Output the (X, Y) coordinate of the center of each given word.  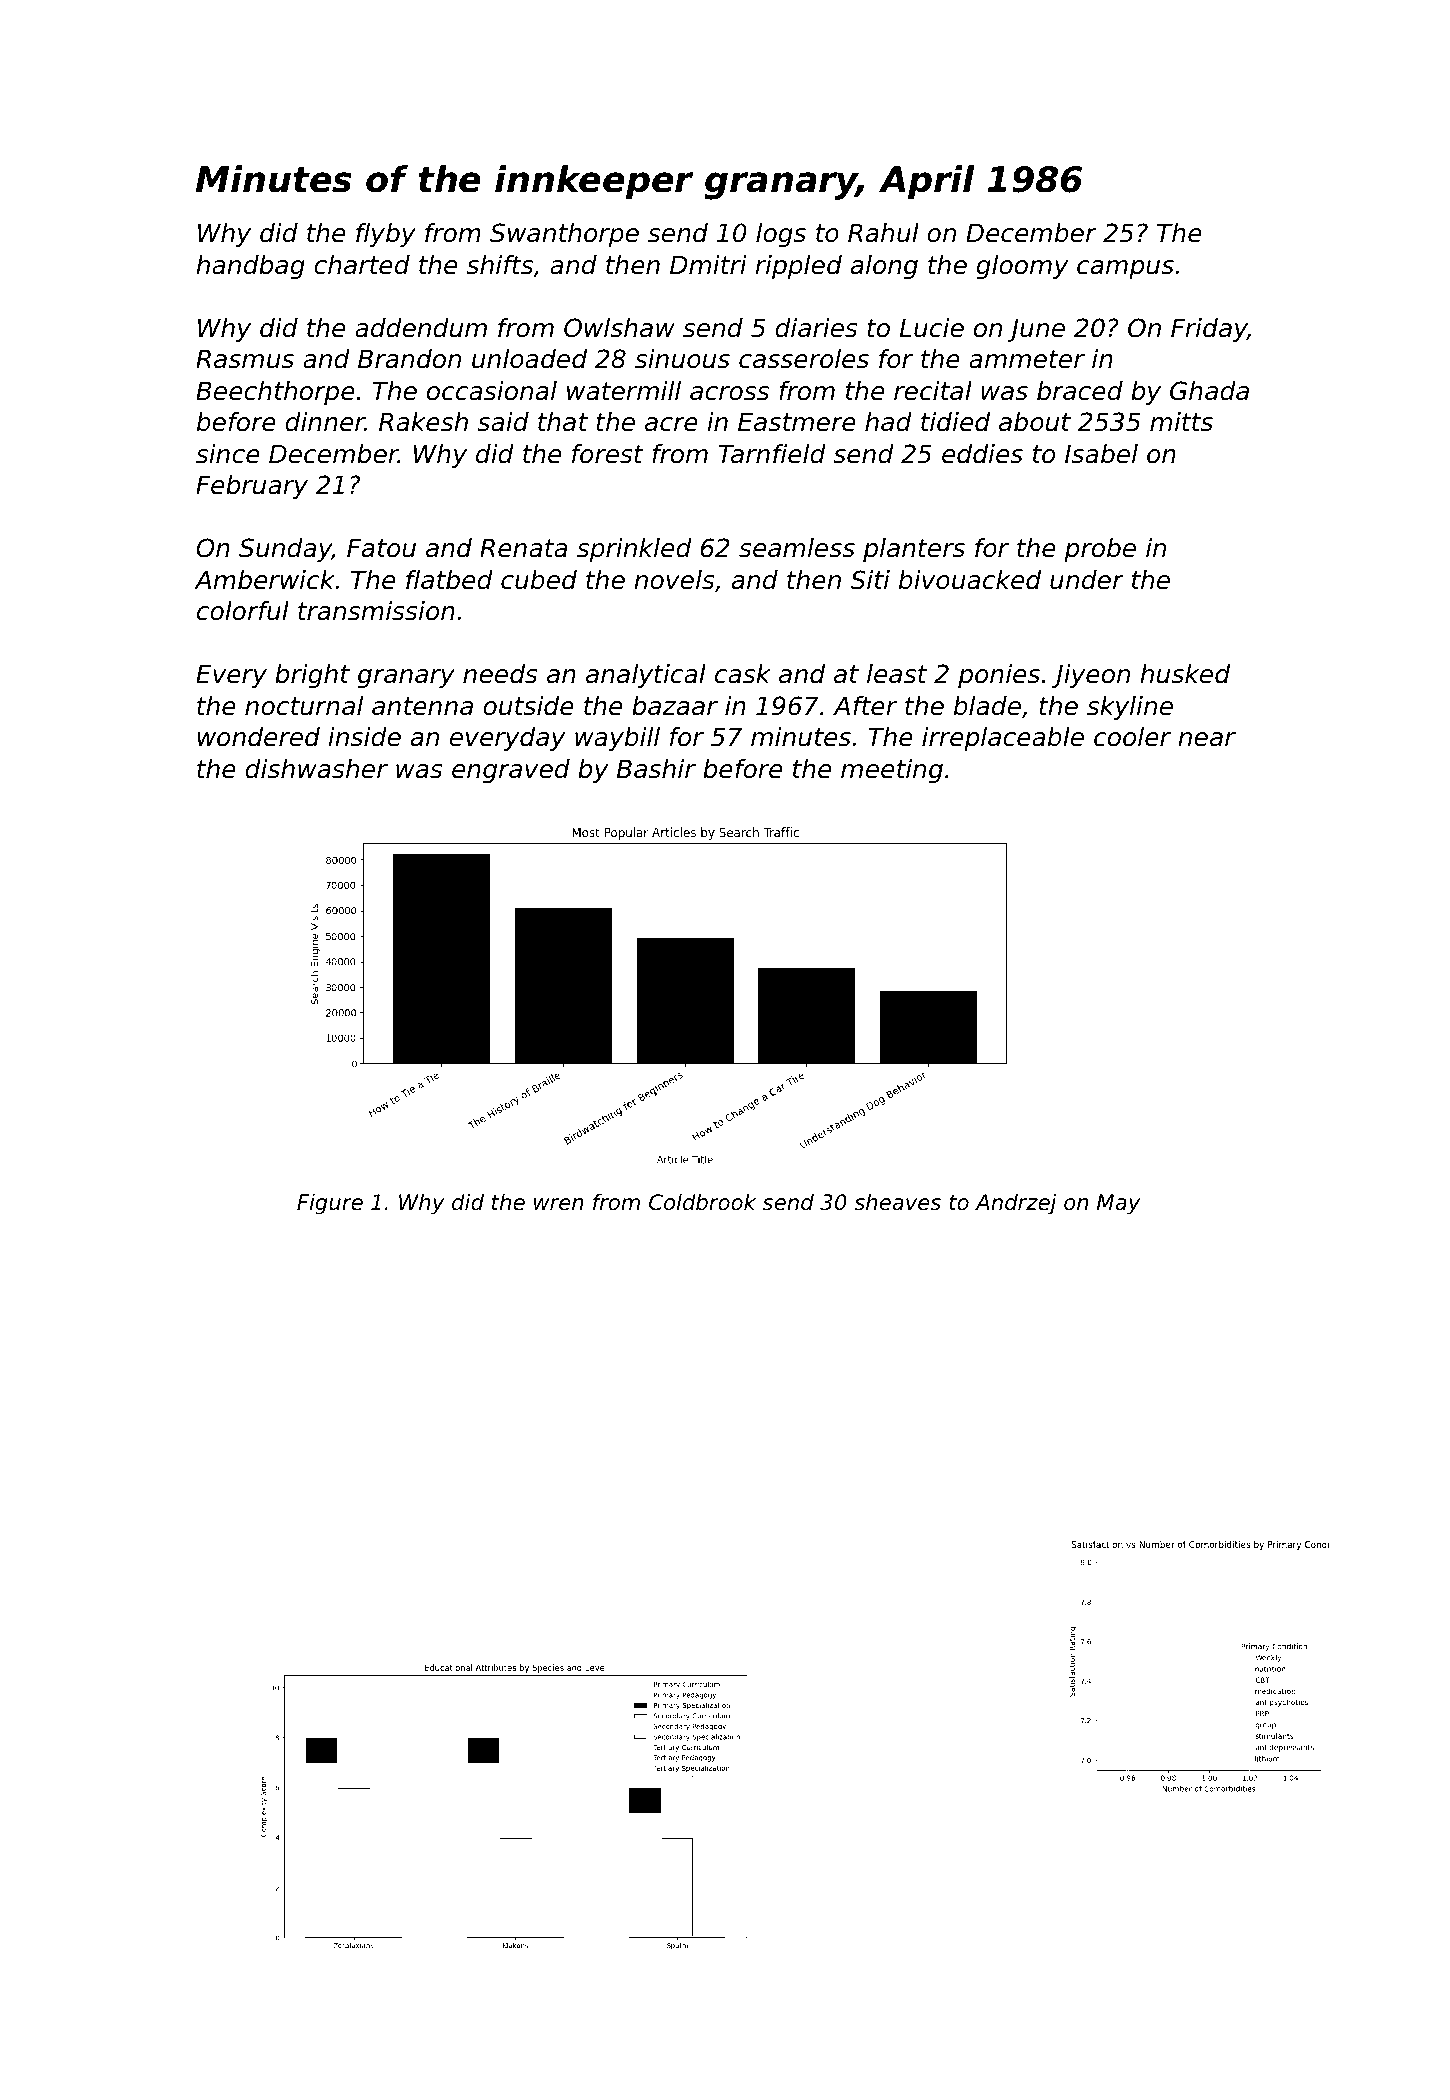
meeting (892, 771)
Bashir (656, 769)
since (228, 454)
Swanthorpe (564, 235)
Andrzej (1016, 1204)
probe (1100, 550)
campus (1125, 269)
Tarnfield (772, 454)
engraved (511, 771)
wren (559, 1204)
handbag (250, 267)
